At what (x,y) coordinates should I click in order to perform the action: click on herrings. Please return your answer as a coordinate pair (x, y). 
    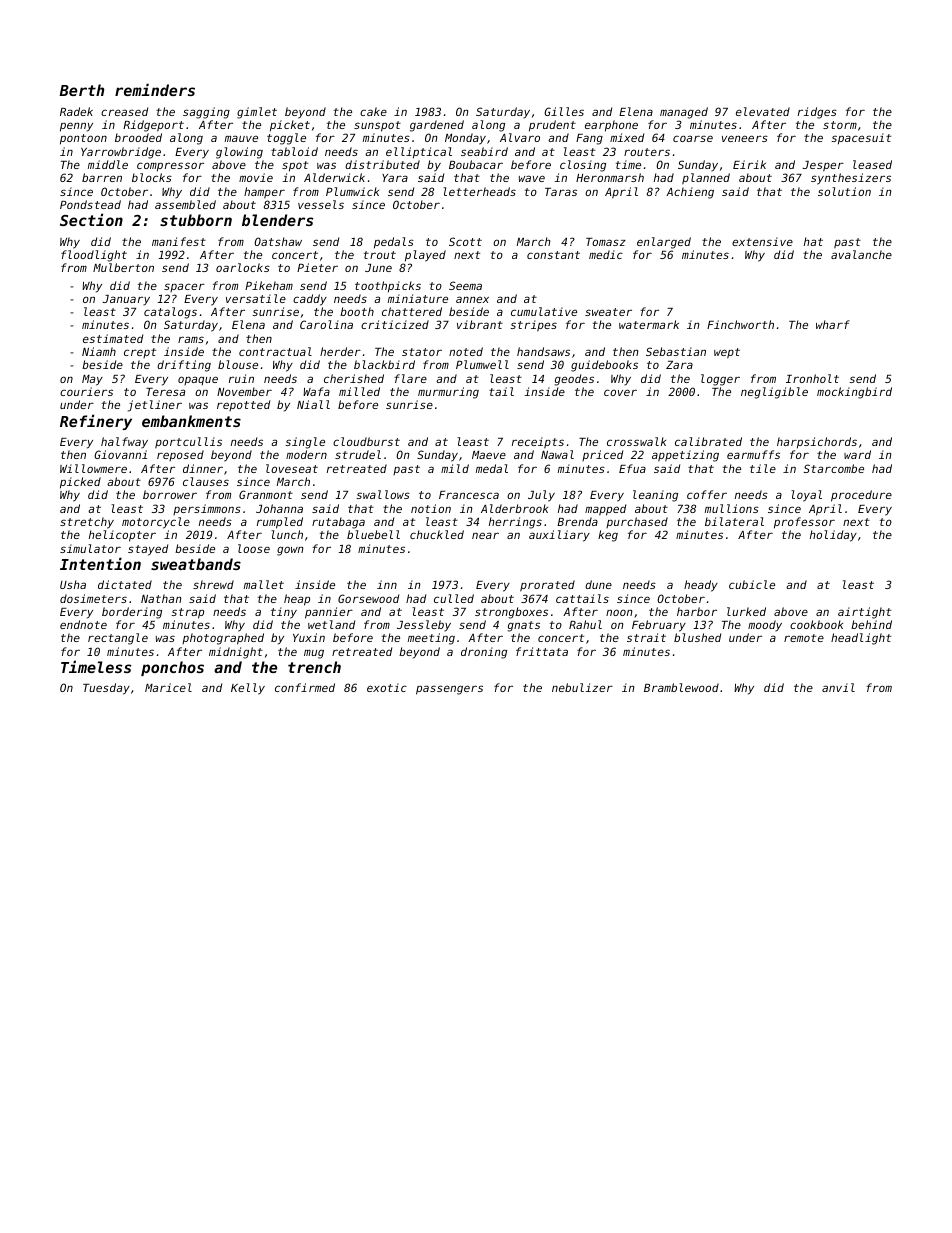
    Looking at the image, I should click on (515, 523).
